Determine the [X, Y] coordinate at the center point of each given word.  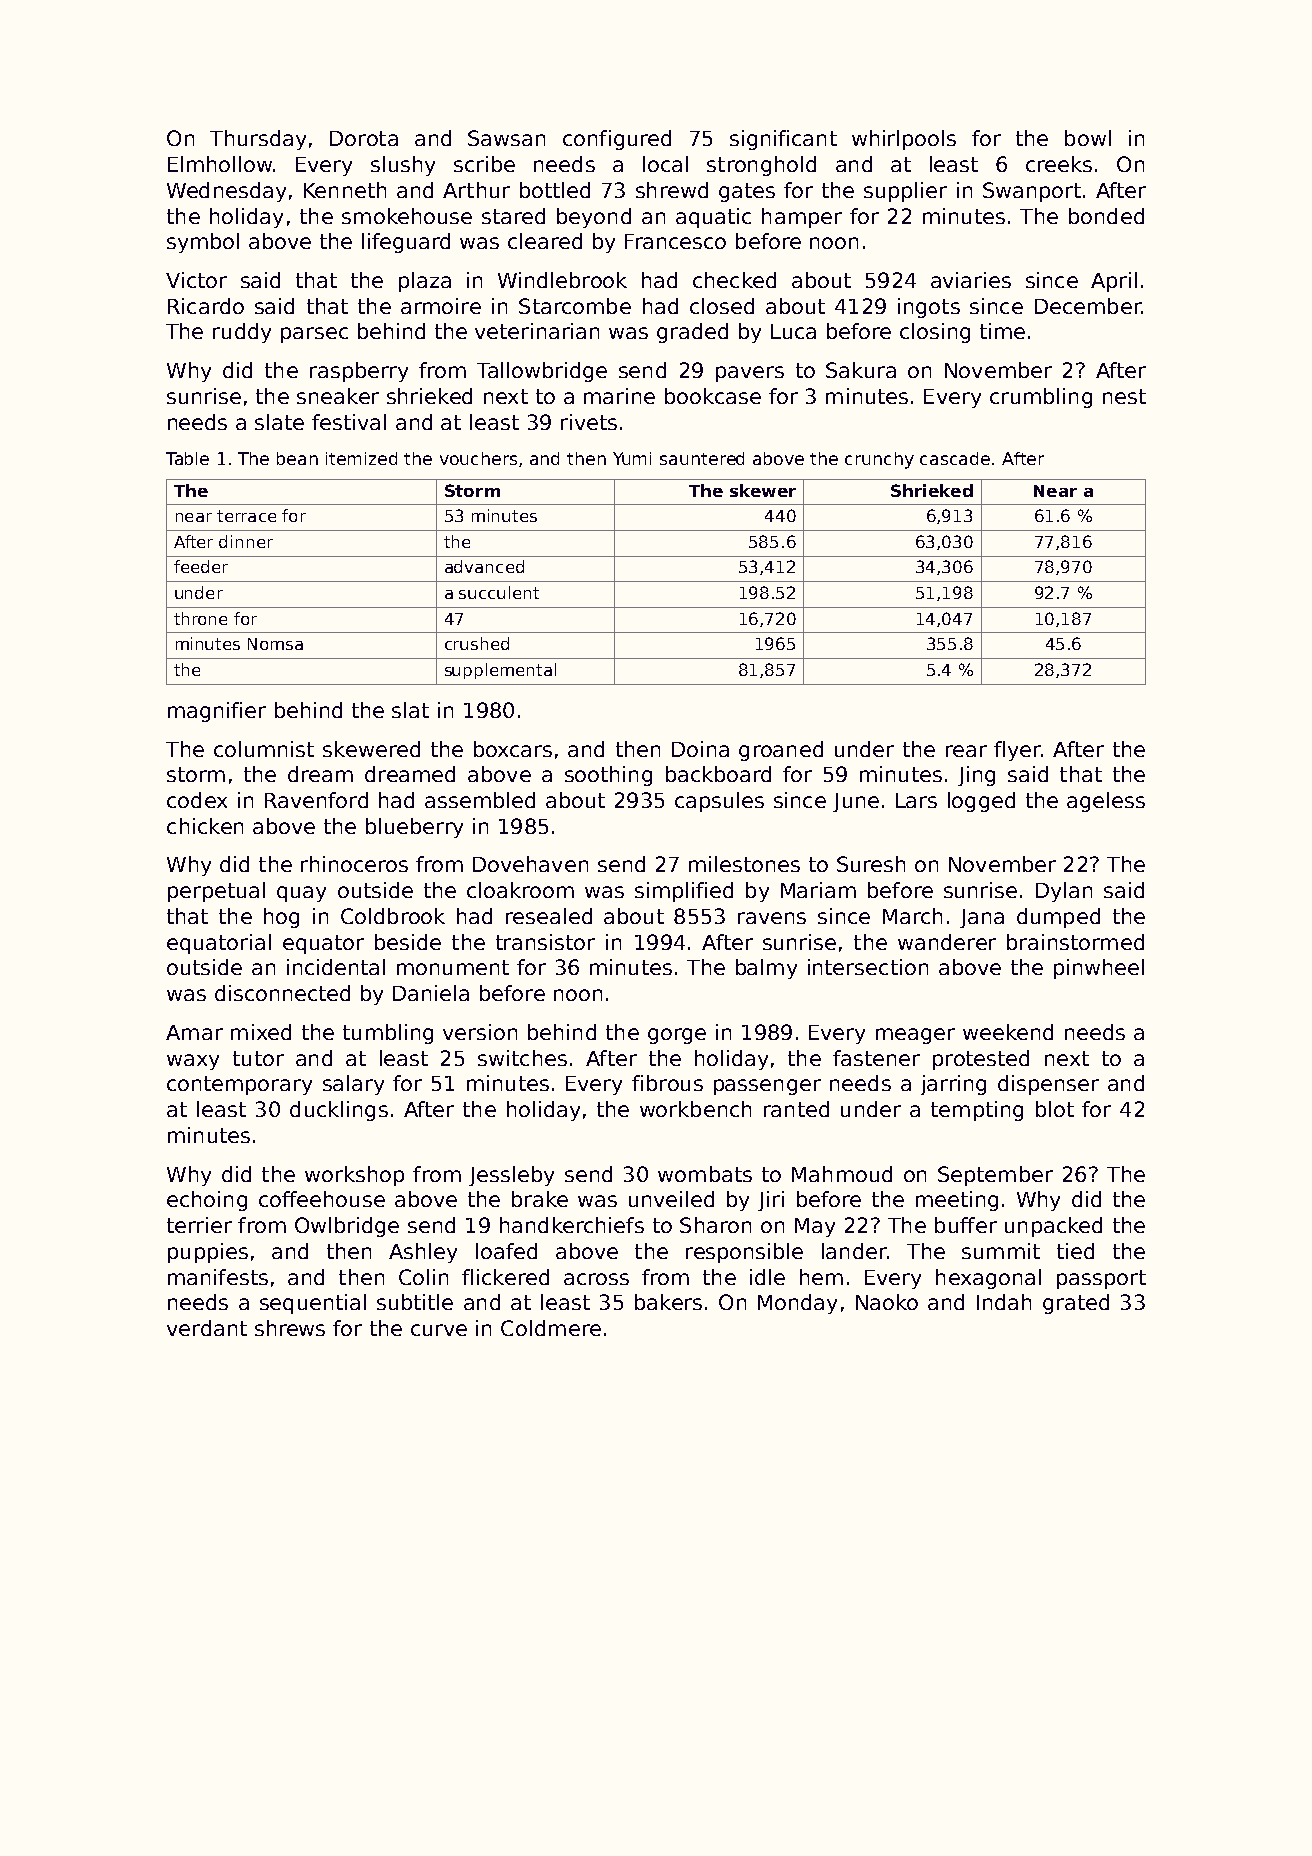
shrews [290, 1328]
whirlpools [904, 140]
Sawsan [506, 138]
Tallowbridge [542, 372]
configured [617, 140]
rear [966, 751]
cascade [955, 458]
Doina [700, 749]
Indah [1004, 1302]
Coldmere [551, 1328]
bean [297, 458]
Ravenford [316, 800]
